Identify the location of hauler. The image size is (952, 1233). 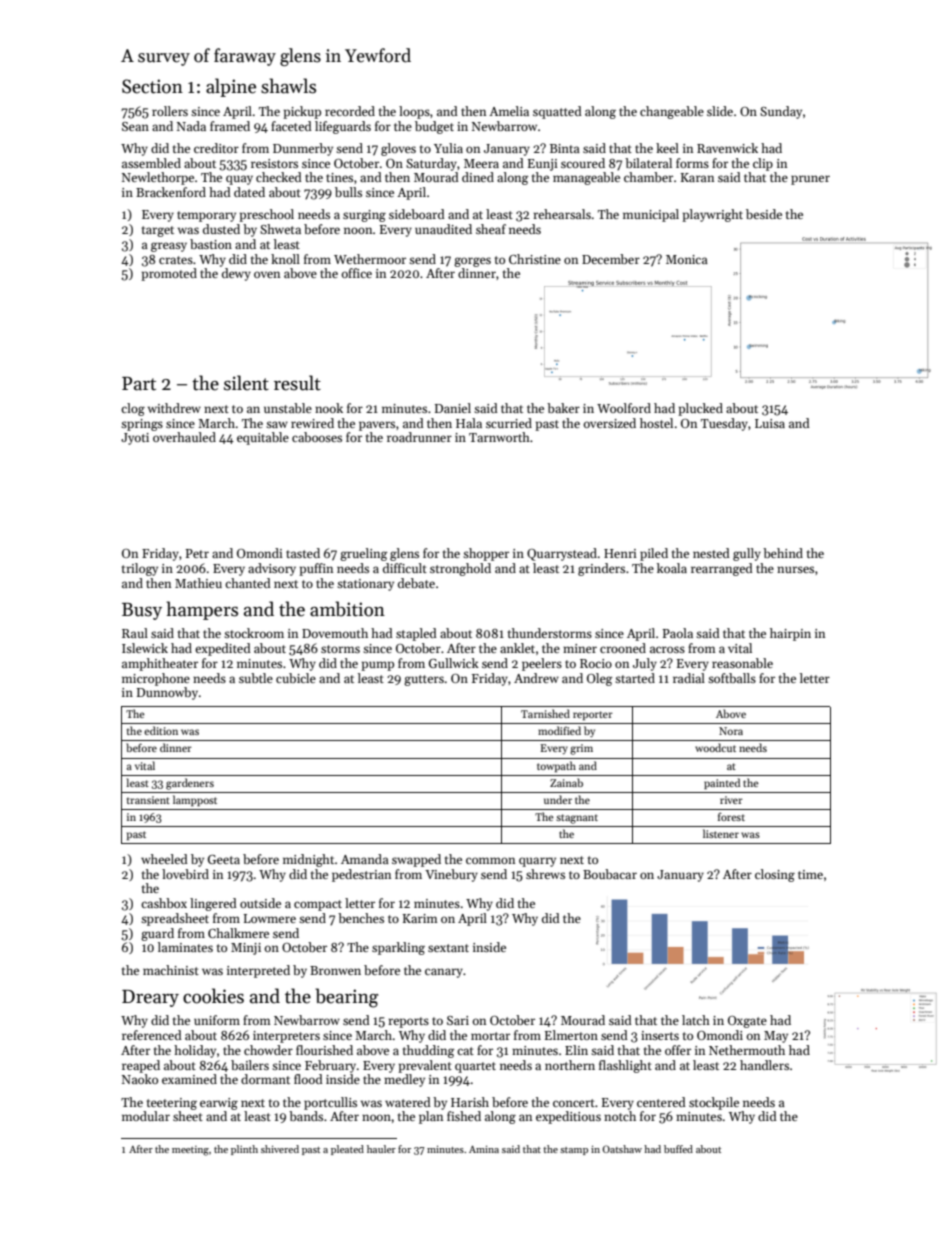
(381, 1149).
